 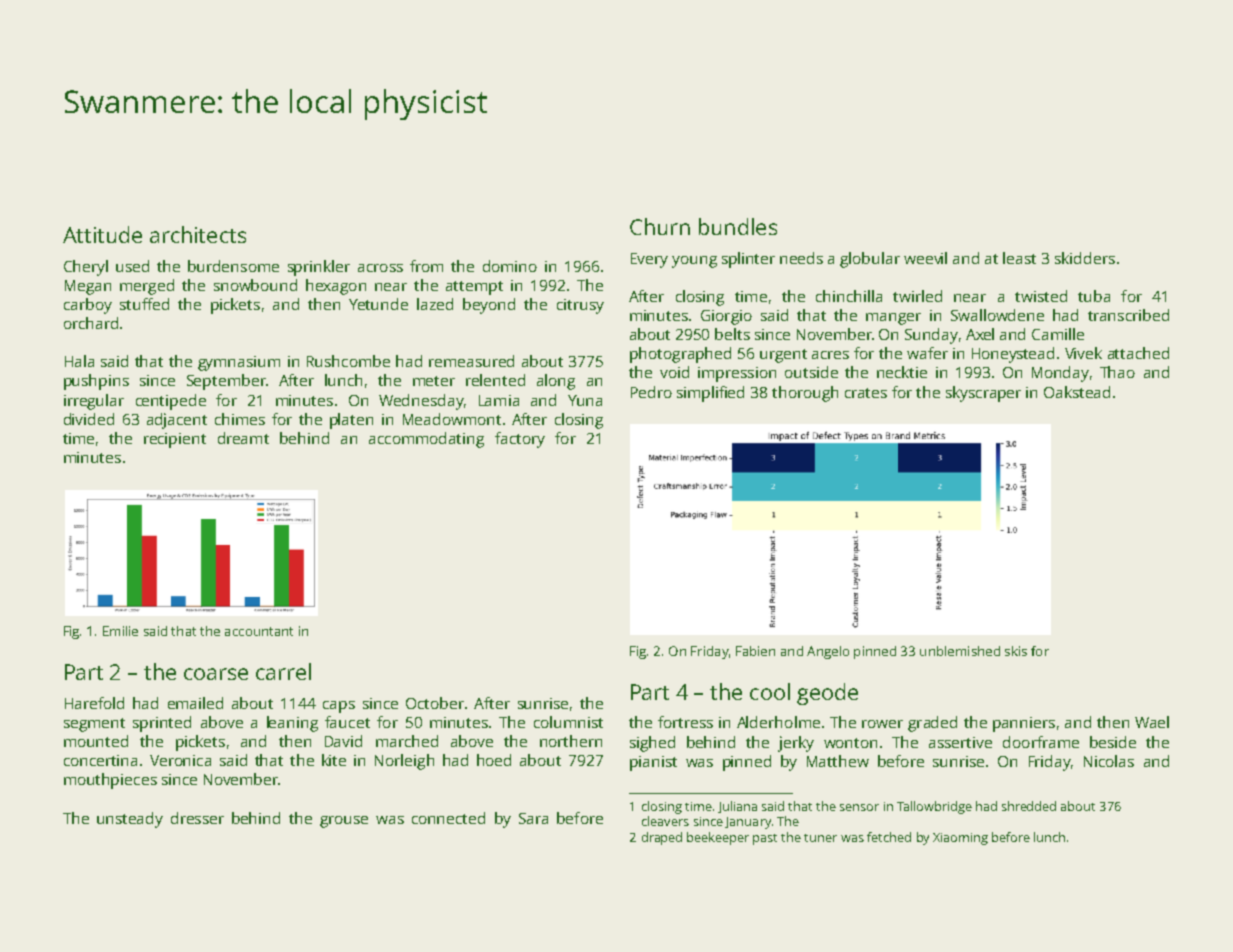 What do you see at coordinates (960, 839) in the page?
I see `Xiaoming` at bounding box center [960, 839].
